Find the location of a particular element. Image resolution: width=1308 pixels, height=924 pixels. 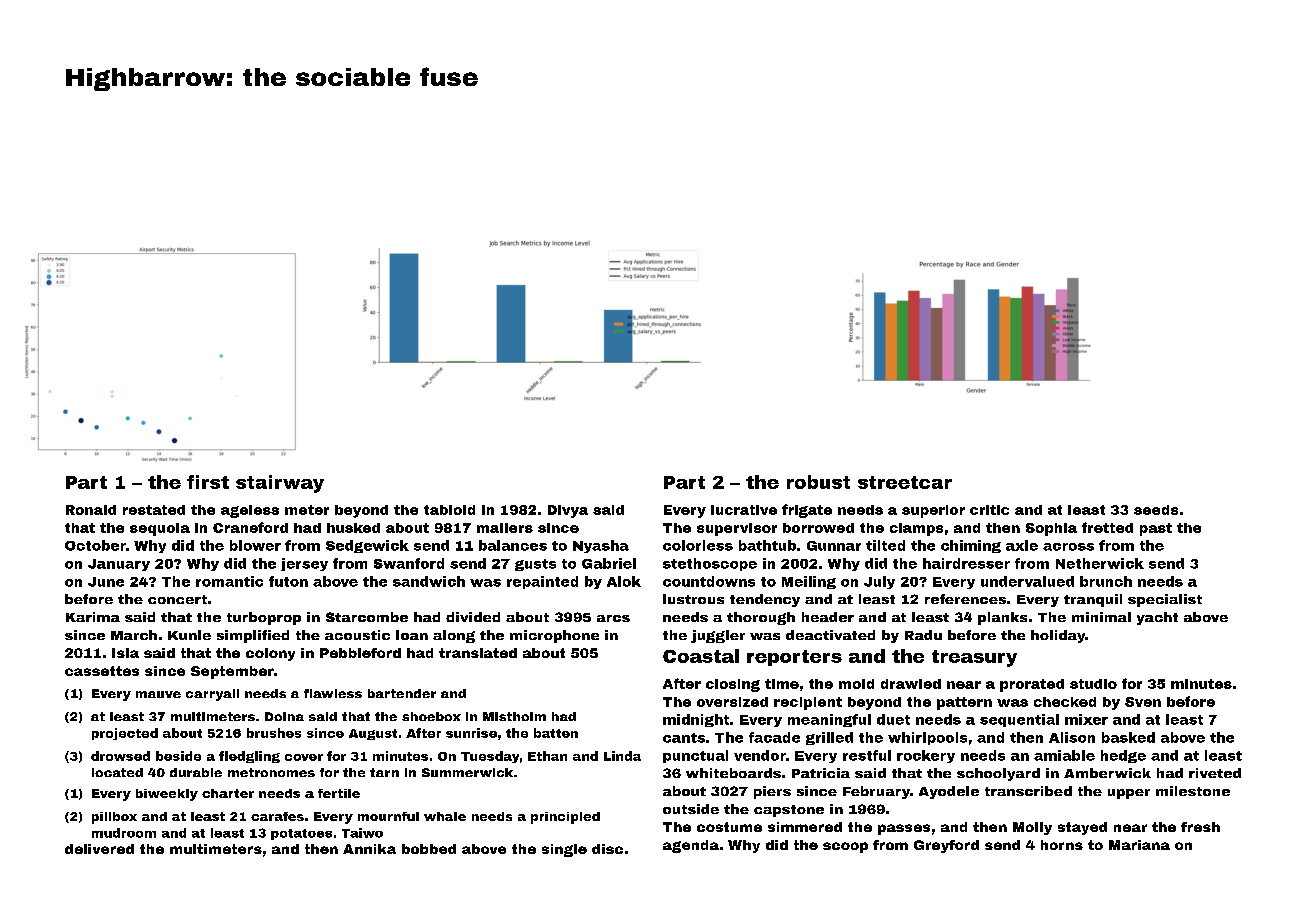

projected is located at coordinates (125, 734).
